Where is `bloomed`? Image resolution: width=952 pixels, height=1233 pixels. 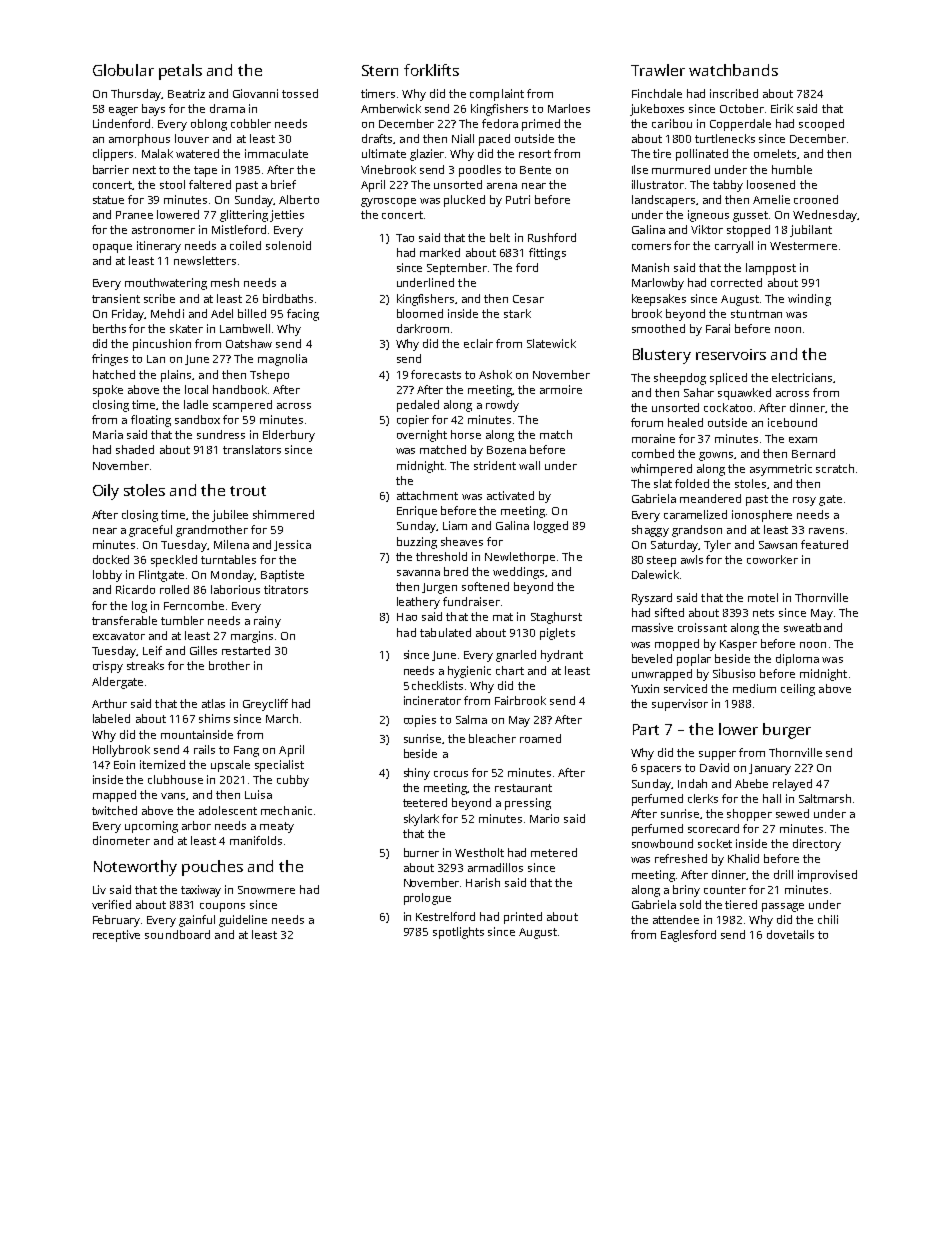
bloomed is located at coordinates (420, 313).
